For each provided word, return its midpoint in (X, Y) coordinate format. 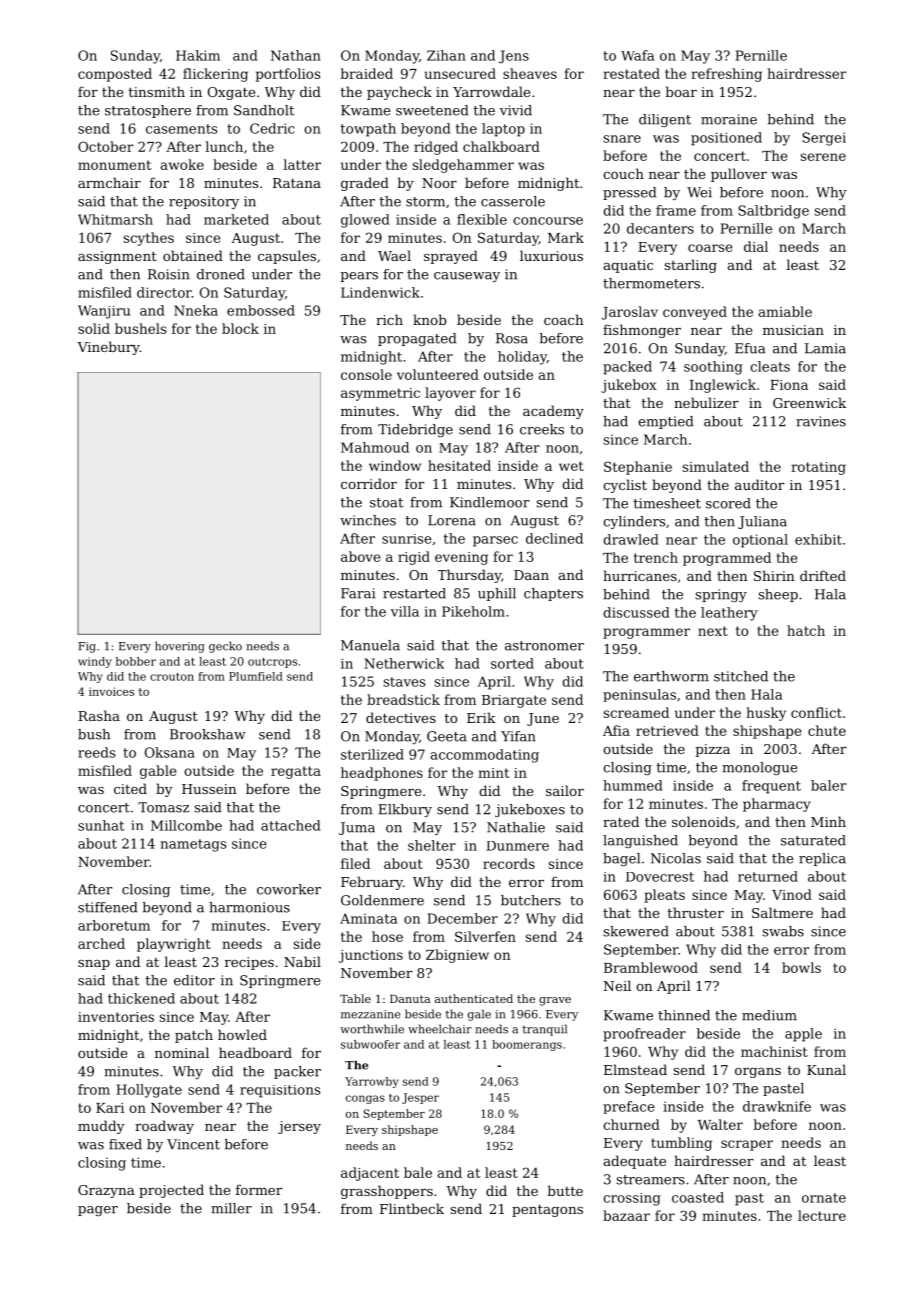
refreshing (726, 75)
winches (368, 520)
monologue (760, 768)
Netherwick (404, 663)
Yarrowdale (491, 91)
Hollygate (149, 1091)
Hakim (198, 55)
